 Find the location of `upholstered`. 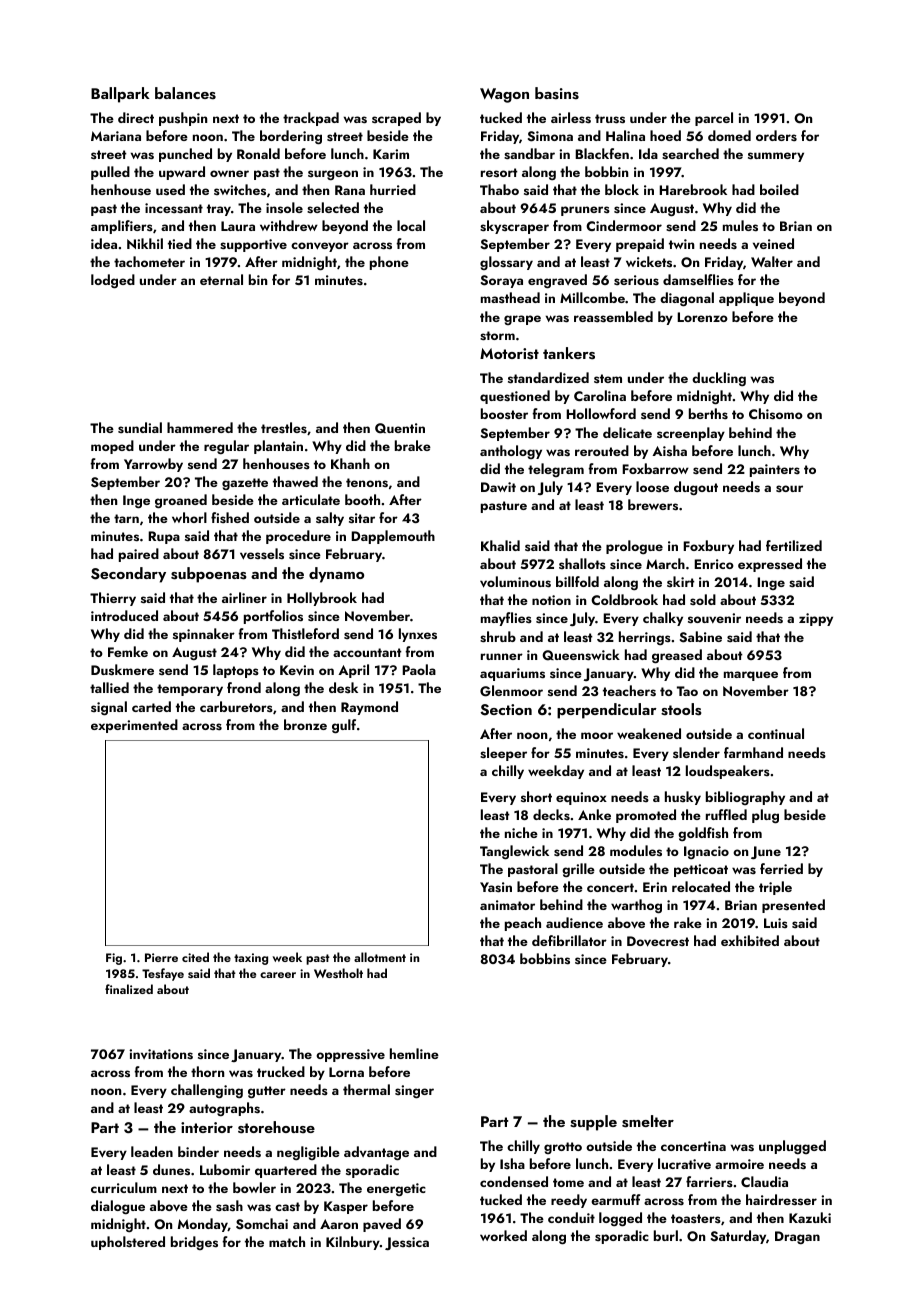

upholstered is located at coordinates (128, 1243).
